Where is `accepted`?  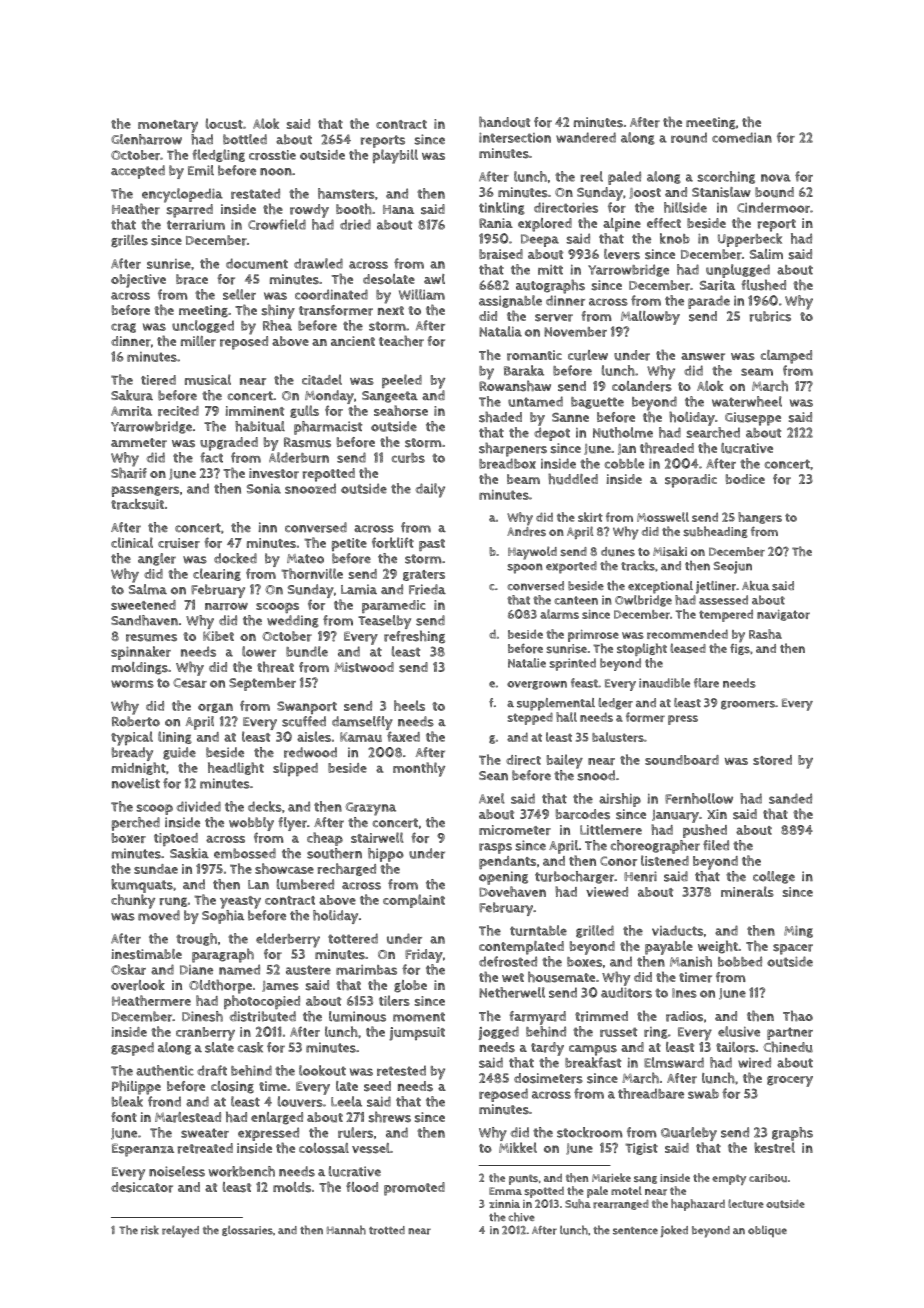 accepted is located at coordinates (138, 172).
